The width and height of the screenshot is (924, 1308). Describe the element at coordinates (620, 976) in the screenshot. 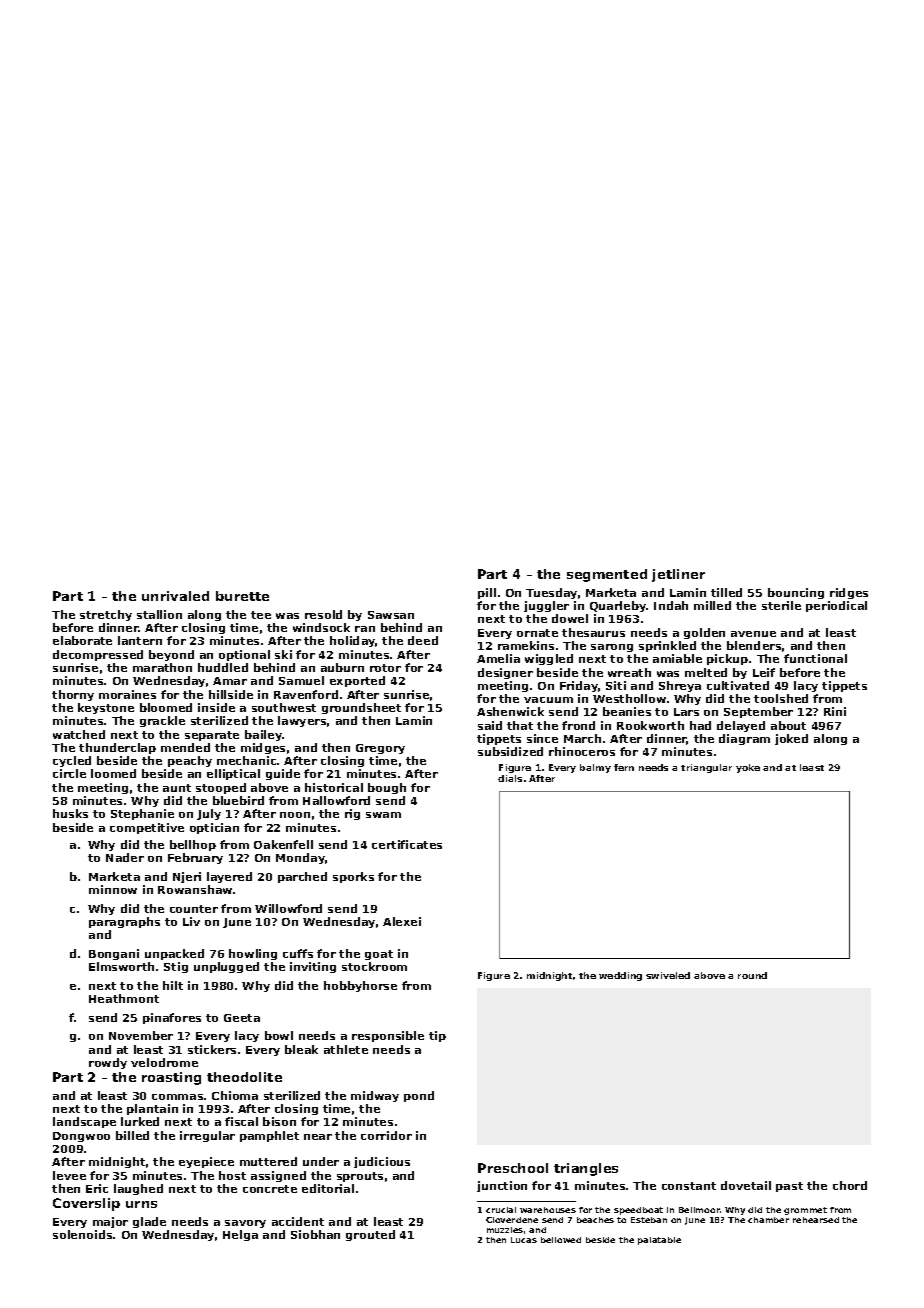

I see `wedding` at that location.
